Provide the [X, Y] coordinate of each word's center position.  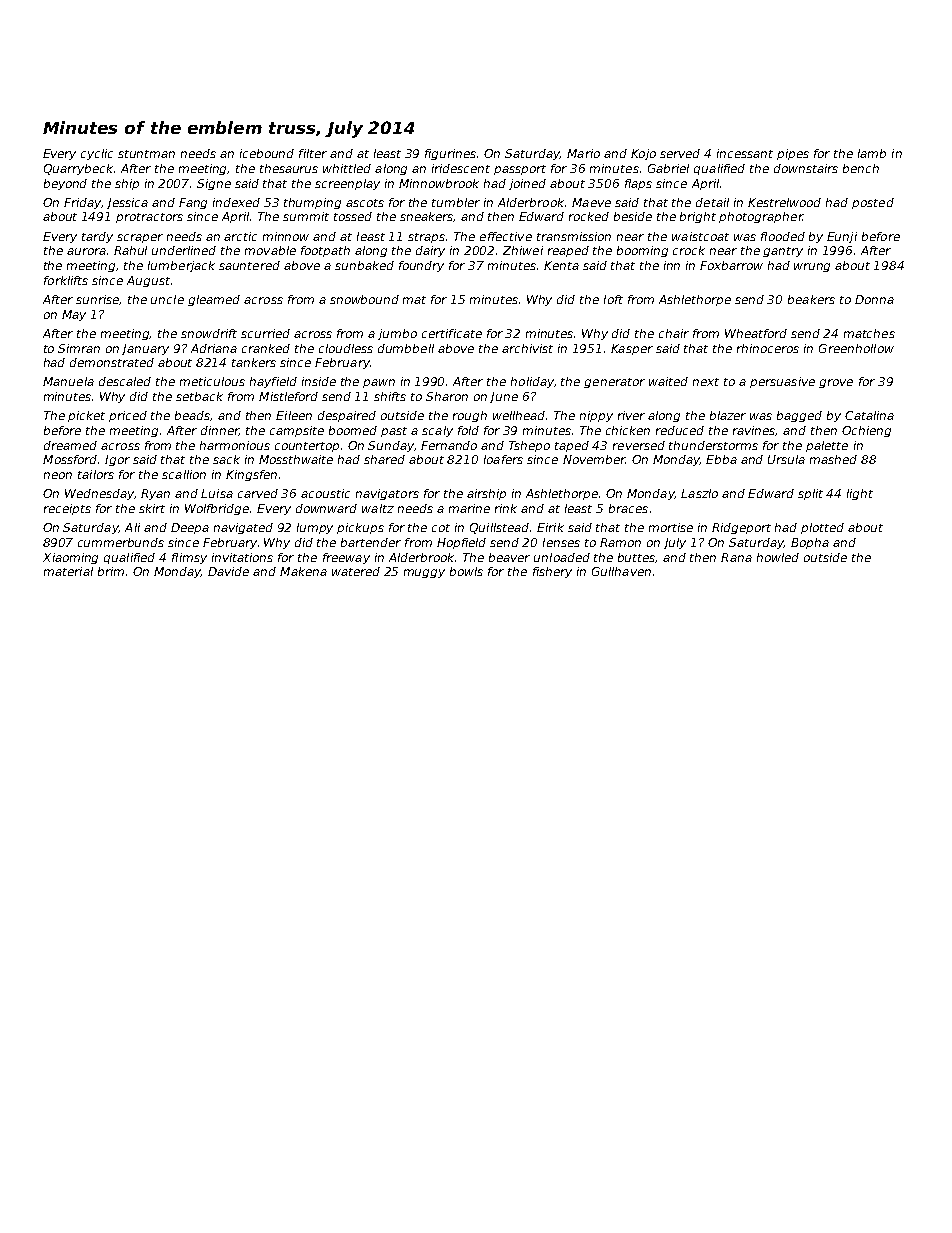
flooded [783, 236]
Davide [228, 571]
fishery [552, 572]
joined [527, 184]
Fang [193, 203]
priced [128, 416]
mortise [671, 527]
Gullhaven [621, 571]
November [594, 459]
